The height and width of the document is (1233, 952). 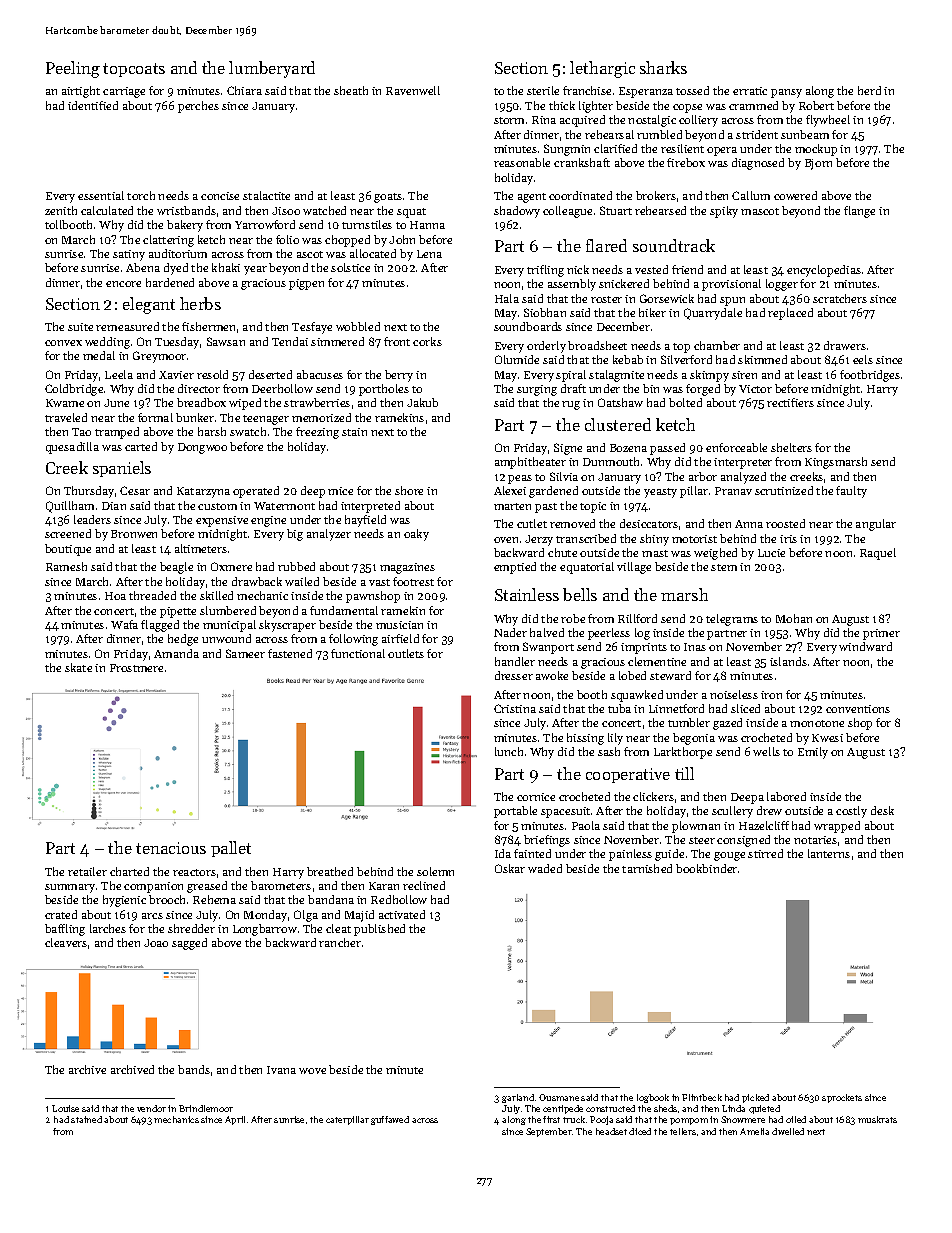 What do you see at coordinates (409, 490) in the document?
I see `shore` at bounding box center [409, 490].
